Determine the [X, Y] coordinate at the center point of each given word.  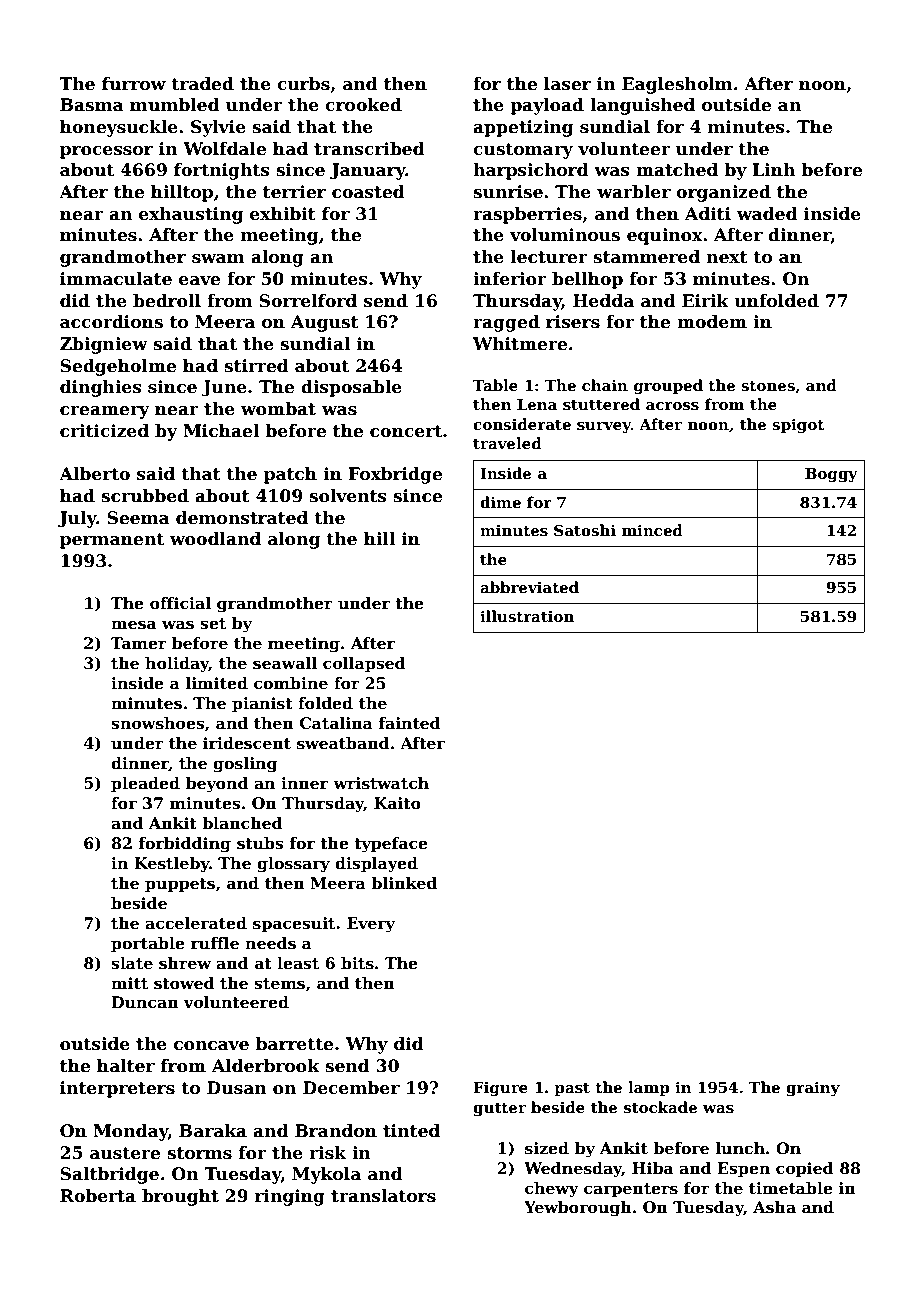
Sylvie [218, 128]
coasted [368, 192]
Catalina [336, 723]
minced [652, 530]
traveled [507, 443]
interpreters [117, 1089]
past [572, 1089]
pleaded [145, 784]
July [77, 519]
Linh [773, 169]
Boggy [831, 475]
